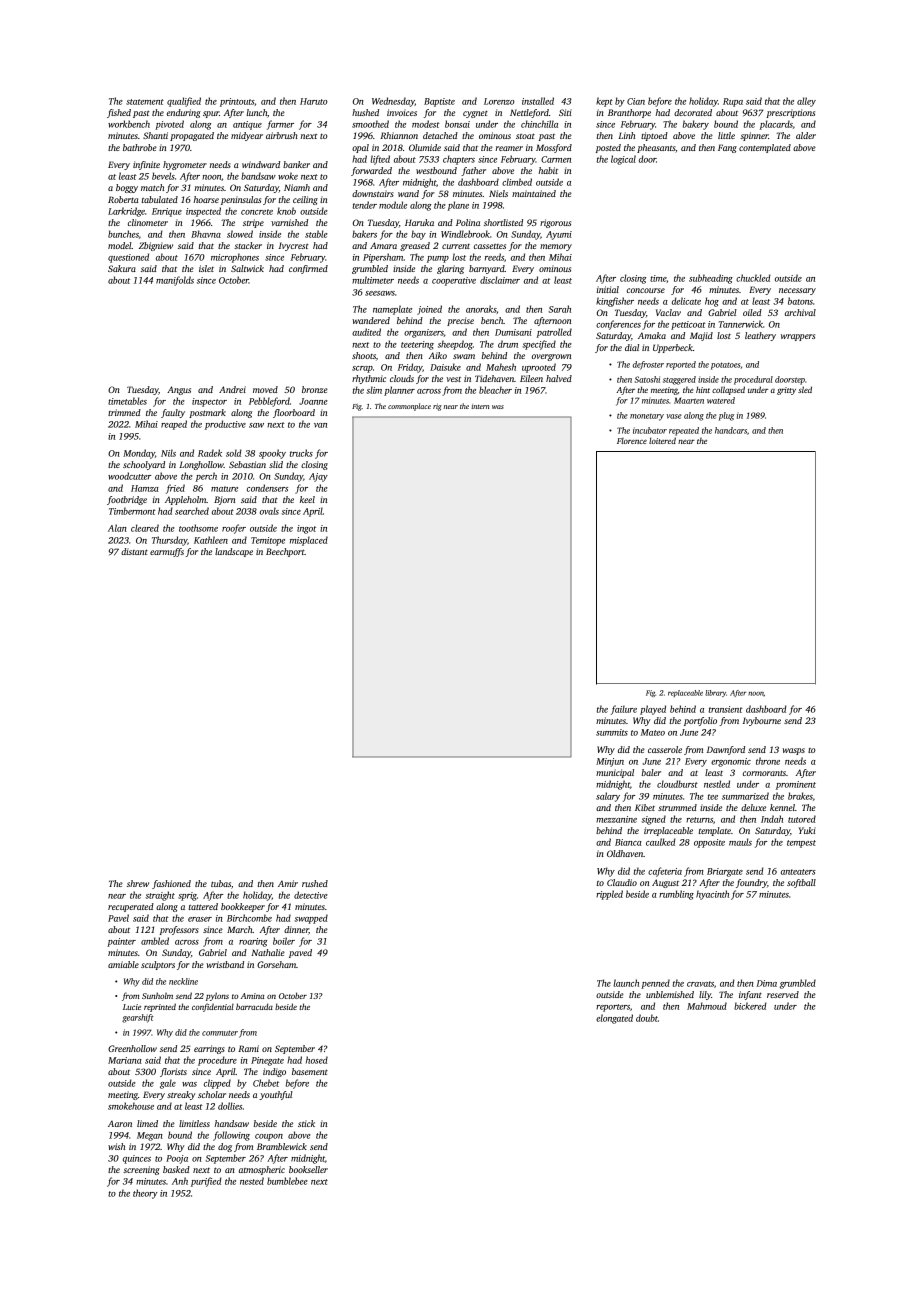 Image resolution: width=924 pixels, height=1308 pixels. I want to click on Roberta, so click(123, 199).
